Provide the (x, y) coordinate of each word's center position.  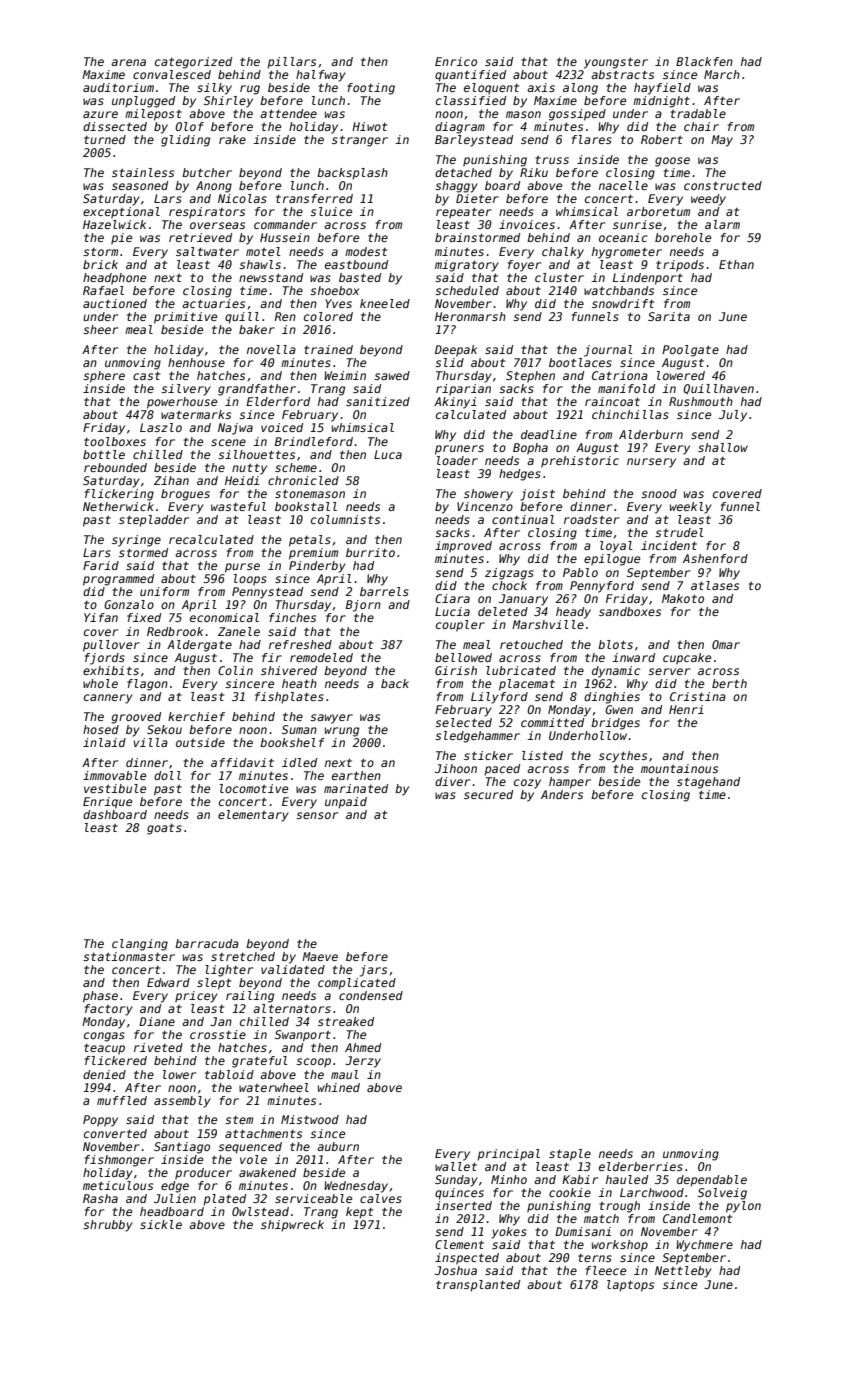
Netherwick (118, 506)
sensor (317, 815)
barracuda (207, 943)
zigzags (509, 574)
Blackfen (704, 61)
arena (128, 62)
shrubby (108, 1226)
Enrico (456, 61)
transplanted (478, 1286)
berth (729, 683)
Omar (726, 644)
